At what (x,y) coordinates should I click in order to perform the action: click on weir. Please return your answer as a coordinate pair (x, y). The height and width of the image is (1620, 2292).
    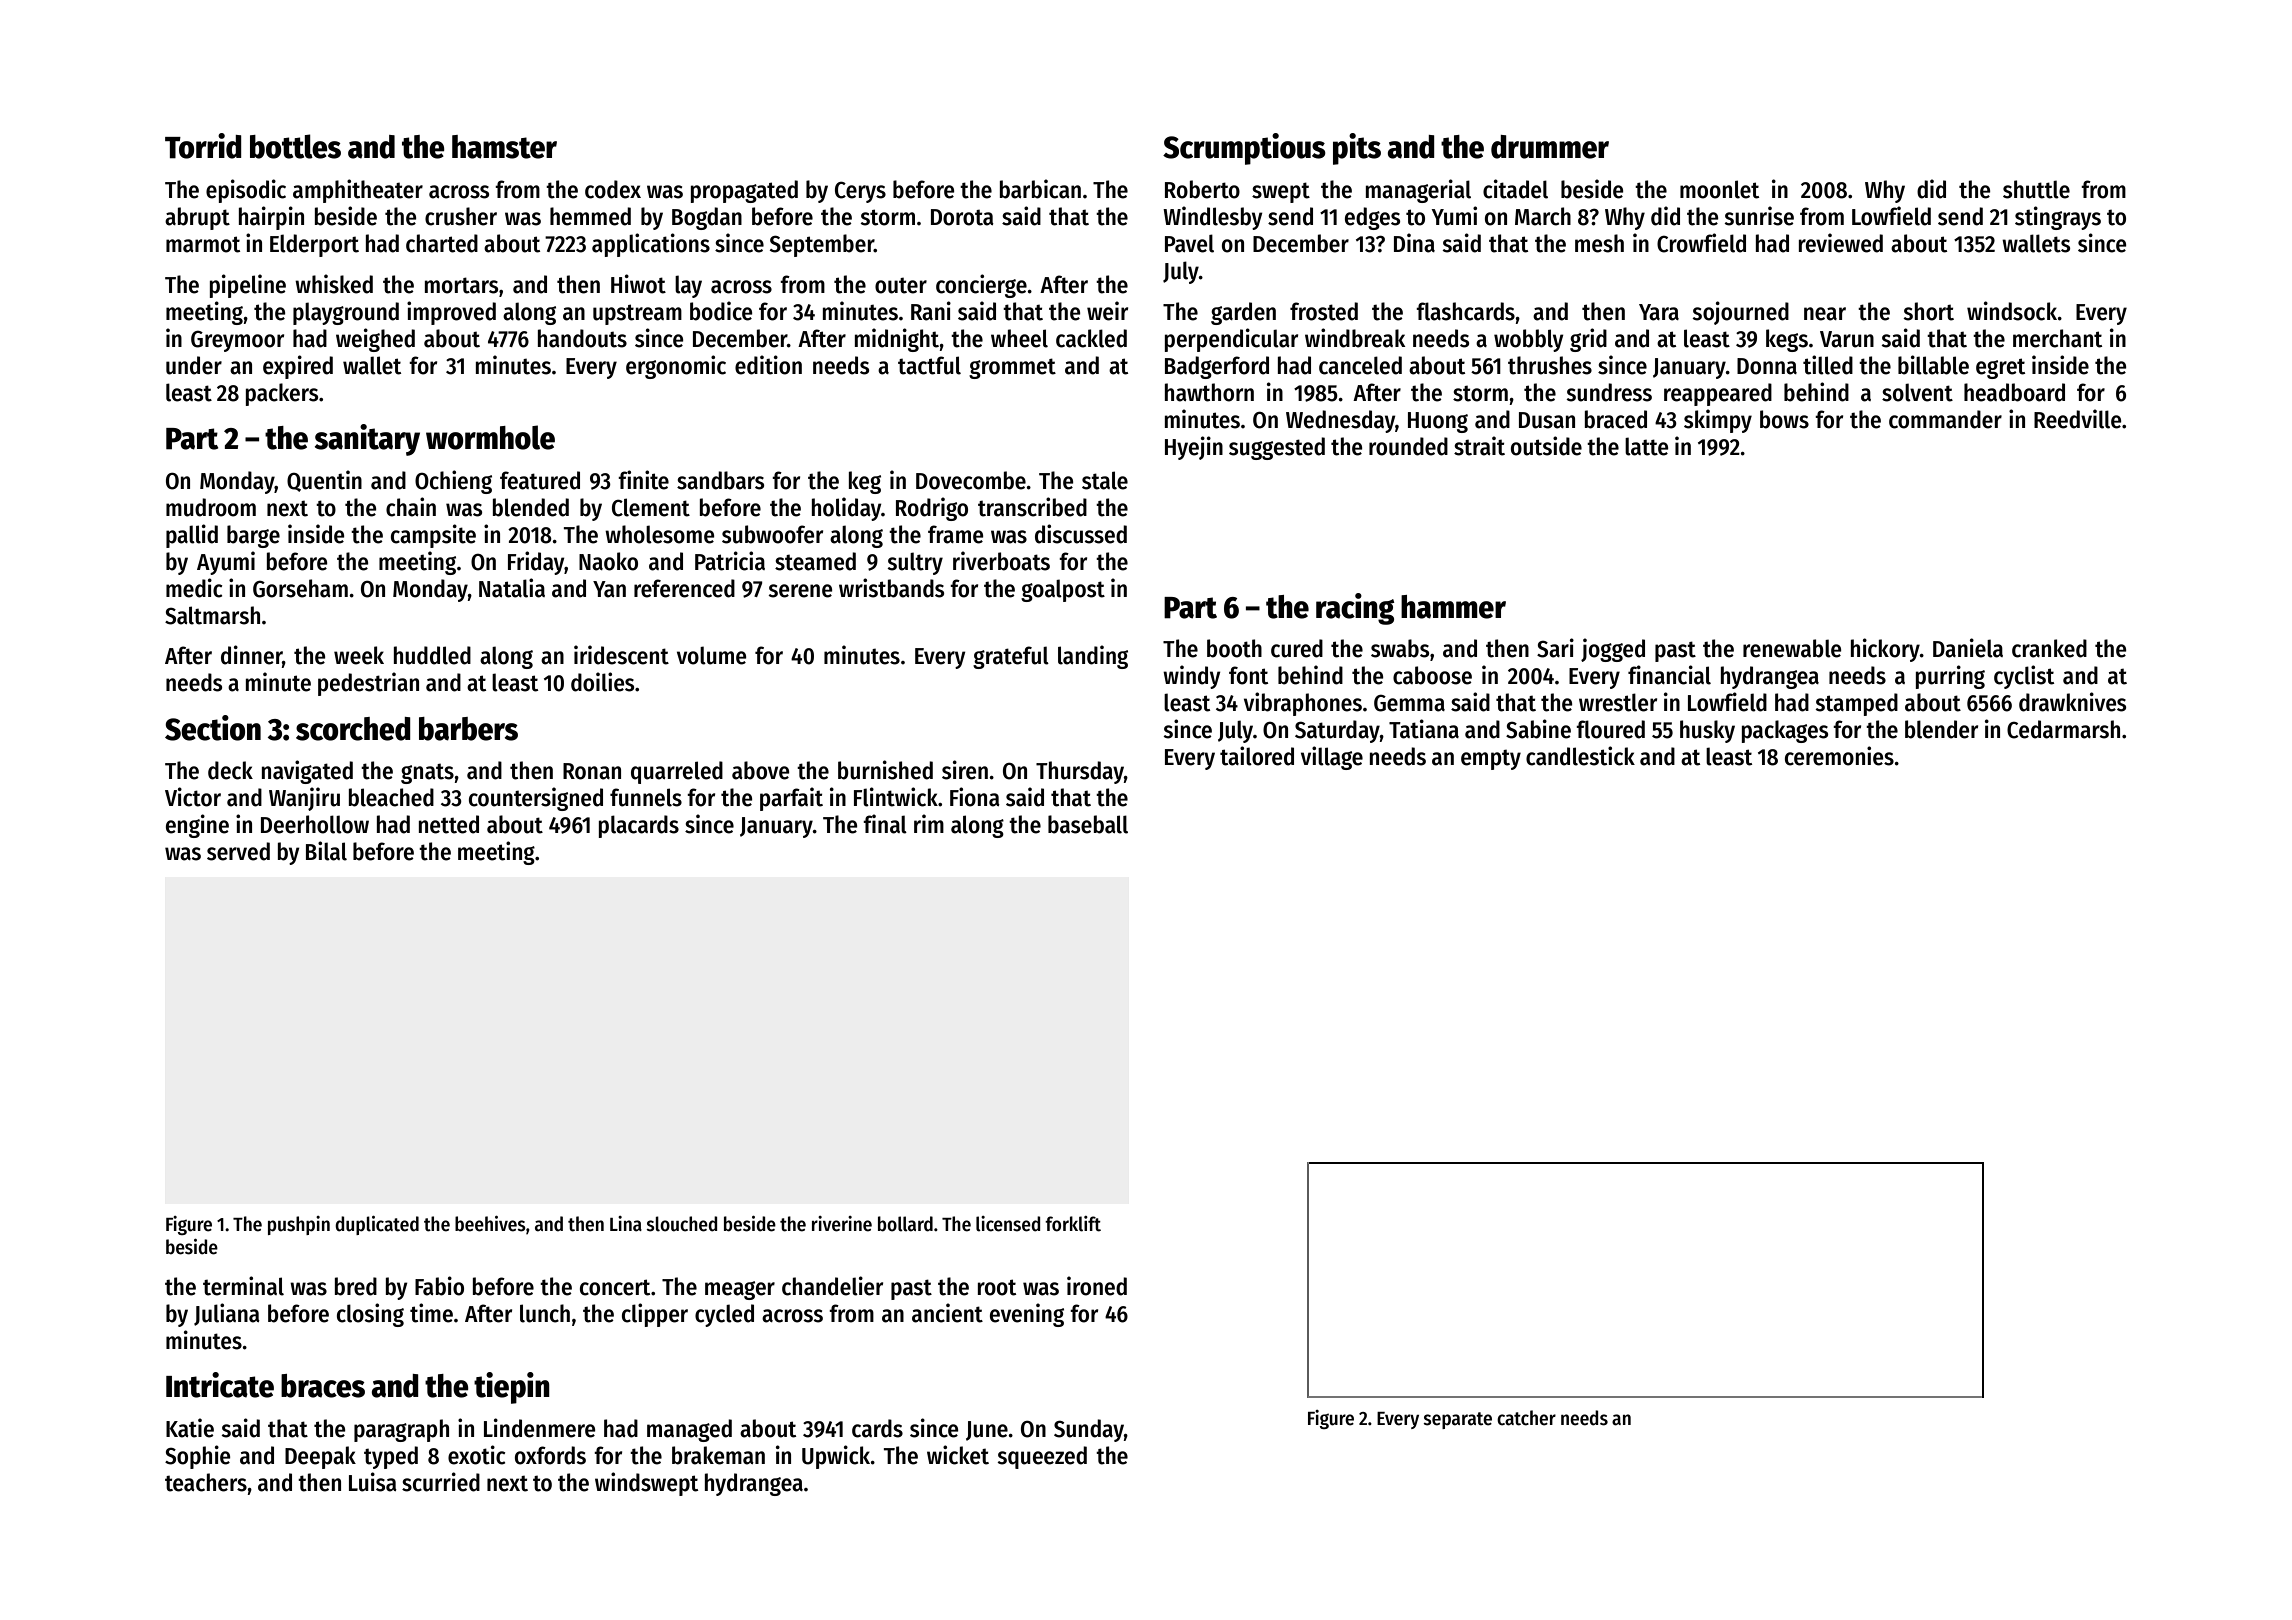
    Looking at the image, I should click on (1107, 311).
